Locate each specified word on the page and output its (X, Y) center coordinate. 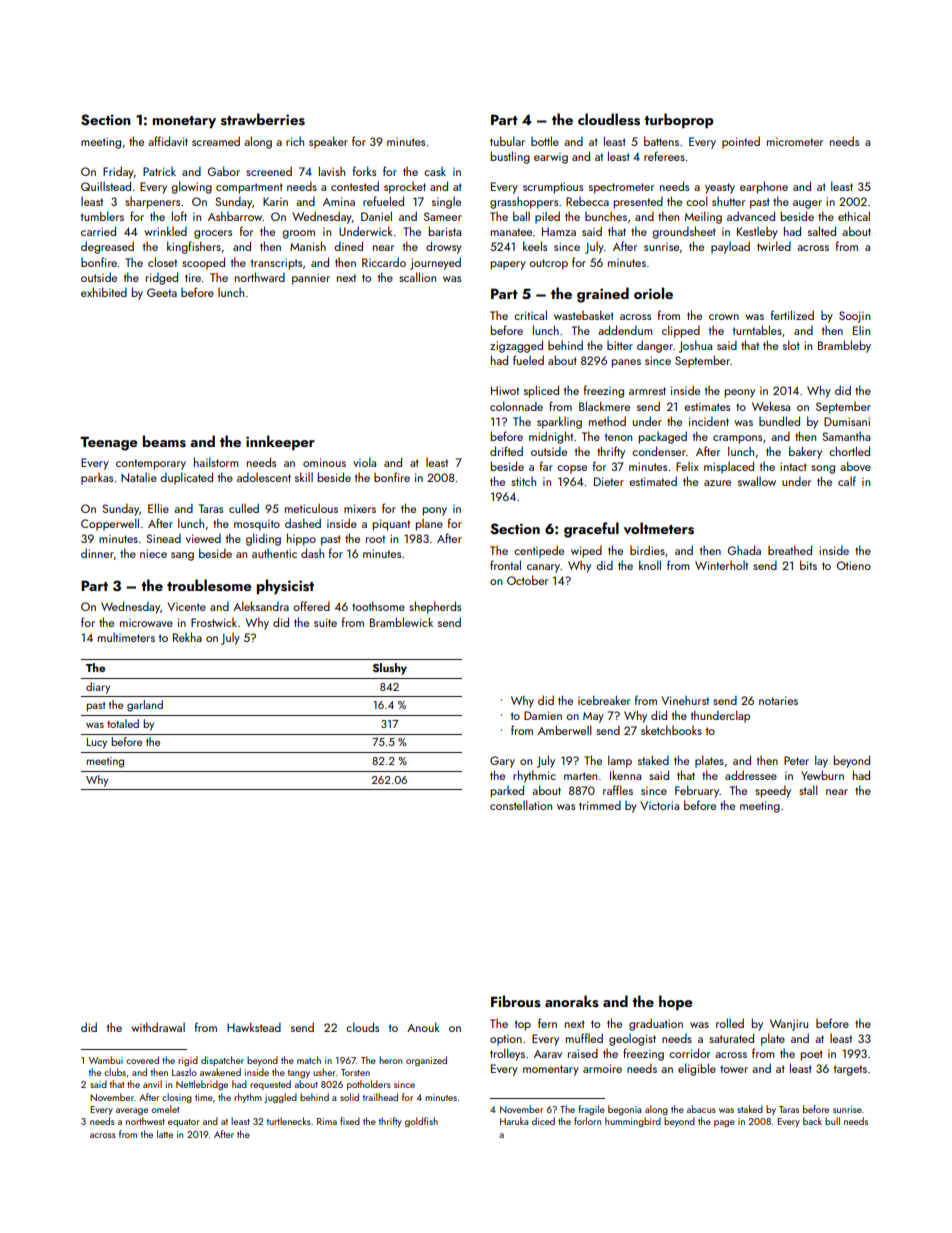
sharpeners (152, 203)
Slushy (390, 669)
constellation (521, 805)
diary (98, 688)
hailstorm (216, 462)
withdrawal (158, 1027)
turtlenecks (289, 1121)
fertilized (792, 315)
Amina (339, 201)
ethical (854, 216)
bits (808, 565)
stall (808, 790)
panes (626, 363)
